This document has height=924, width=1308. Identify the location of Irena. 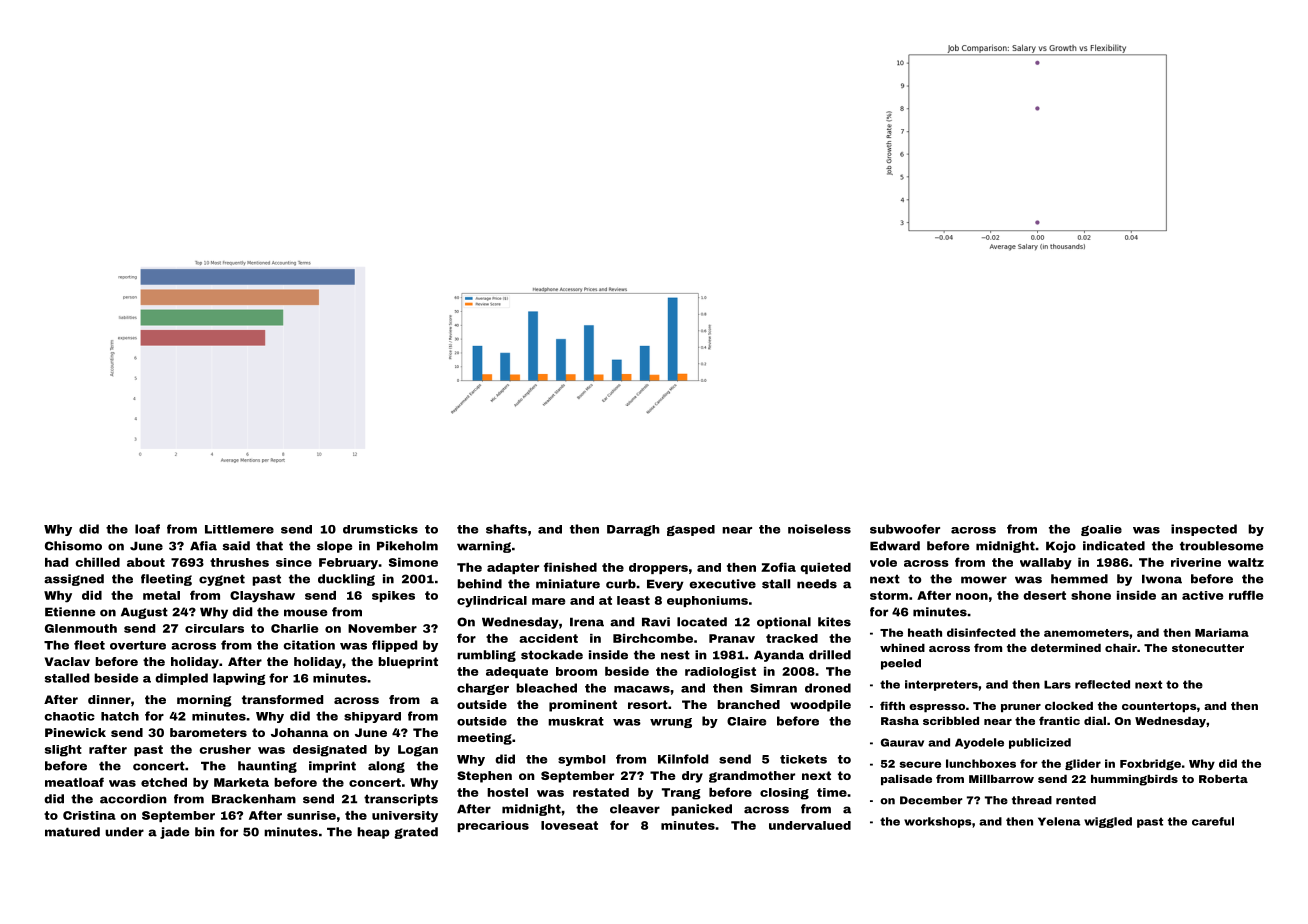
(587, 622).
